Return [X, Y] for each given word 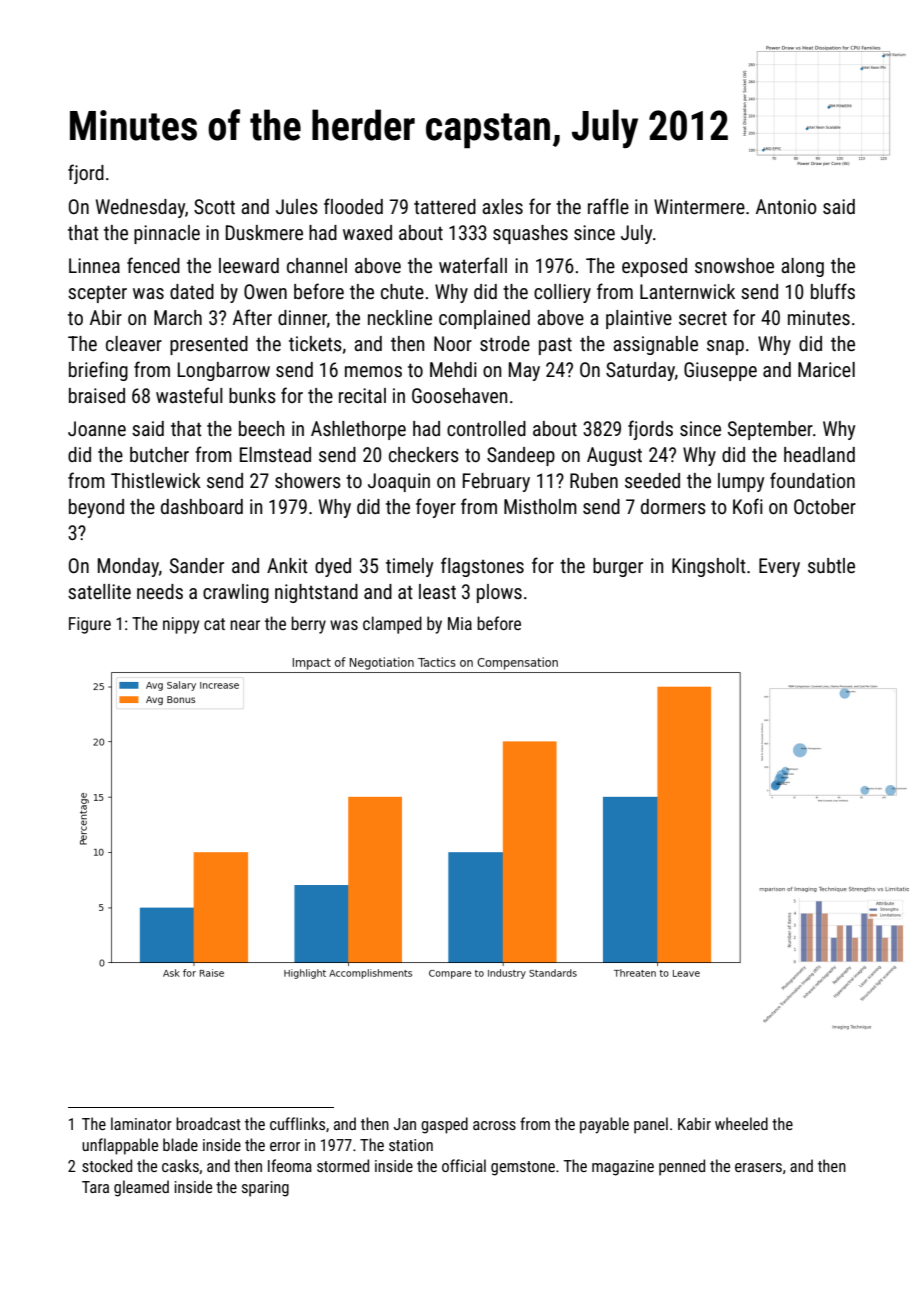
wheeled [741, 1123]
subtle [831, 565]
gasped [444, 1125]
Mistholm [540, 506]
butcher [159, 454]
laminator [141, 1123]
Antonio [786, 206]
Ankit [287, 565]
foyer [436, 508]
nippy [181, 625]
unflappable [120, 1146]
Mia [460, 623]
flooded [353, 206]
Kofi [748, 506]
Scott [214, 206]
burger [618, 567]
